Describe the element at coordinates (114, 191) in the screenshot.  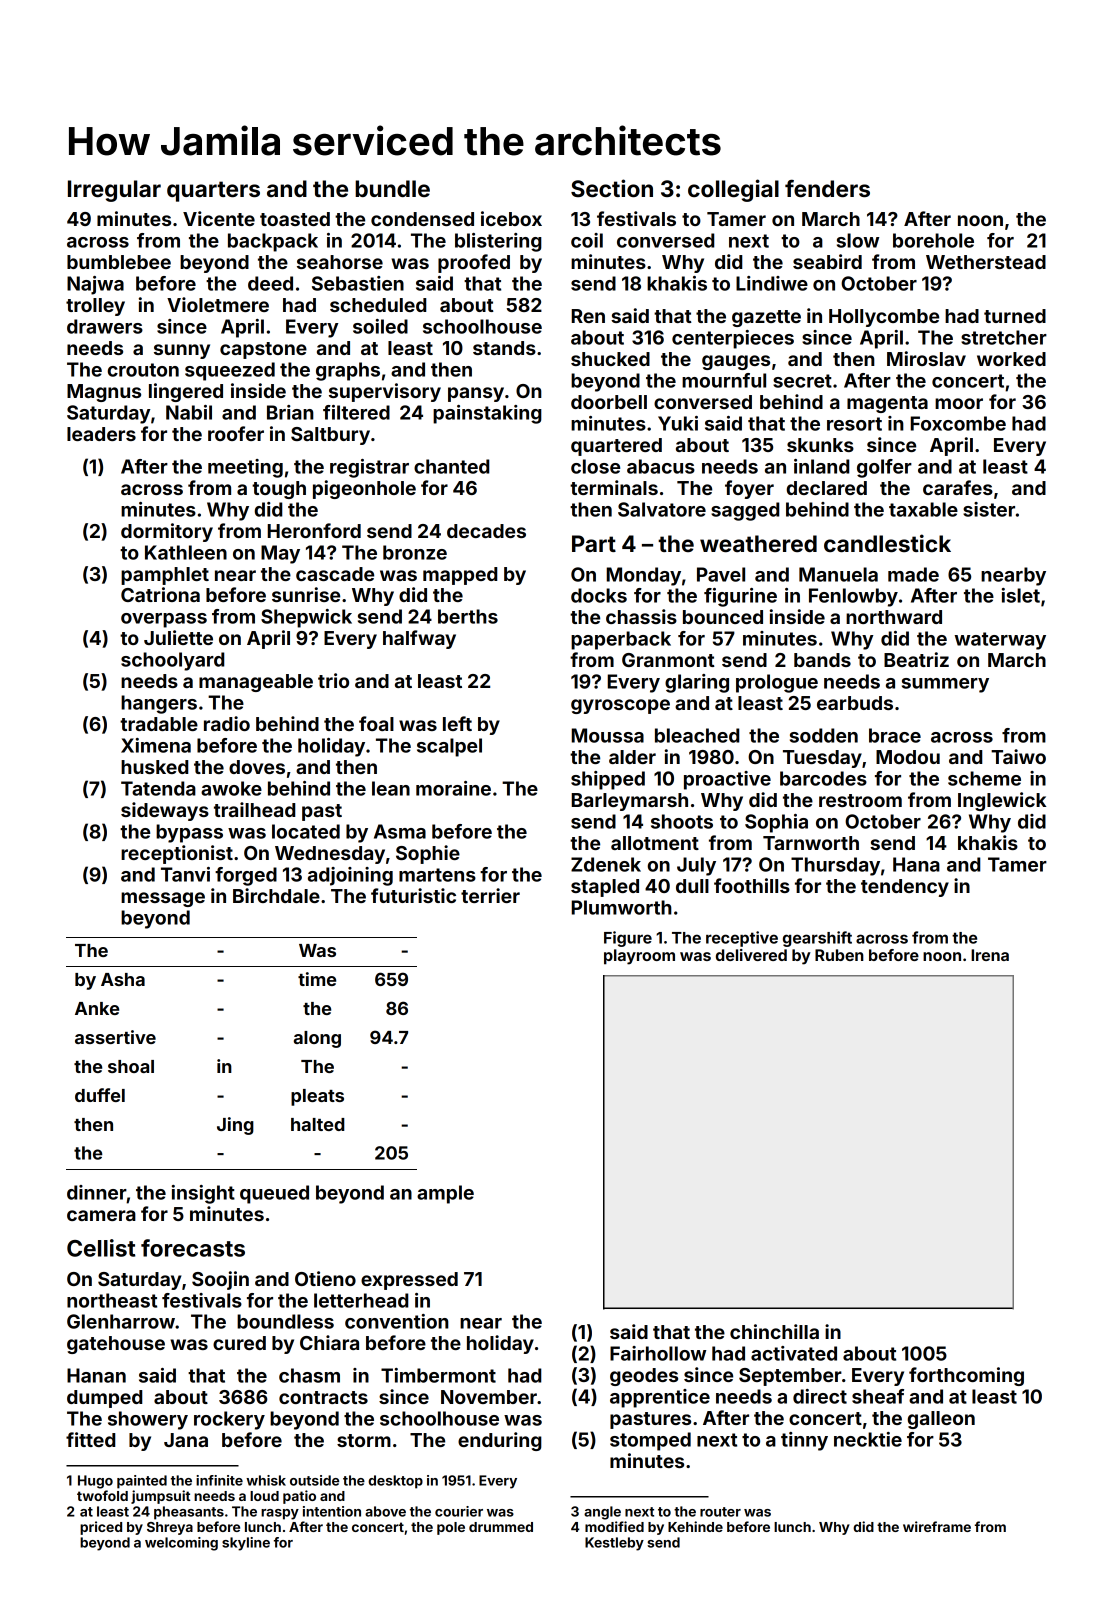
I see `Irregular` at that location.
